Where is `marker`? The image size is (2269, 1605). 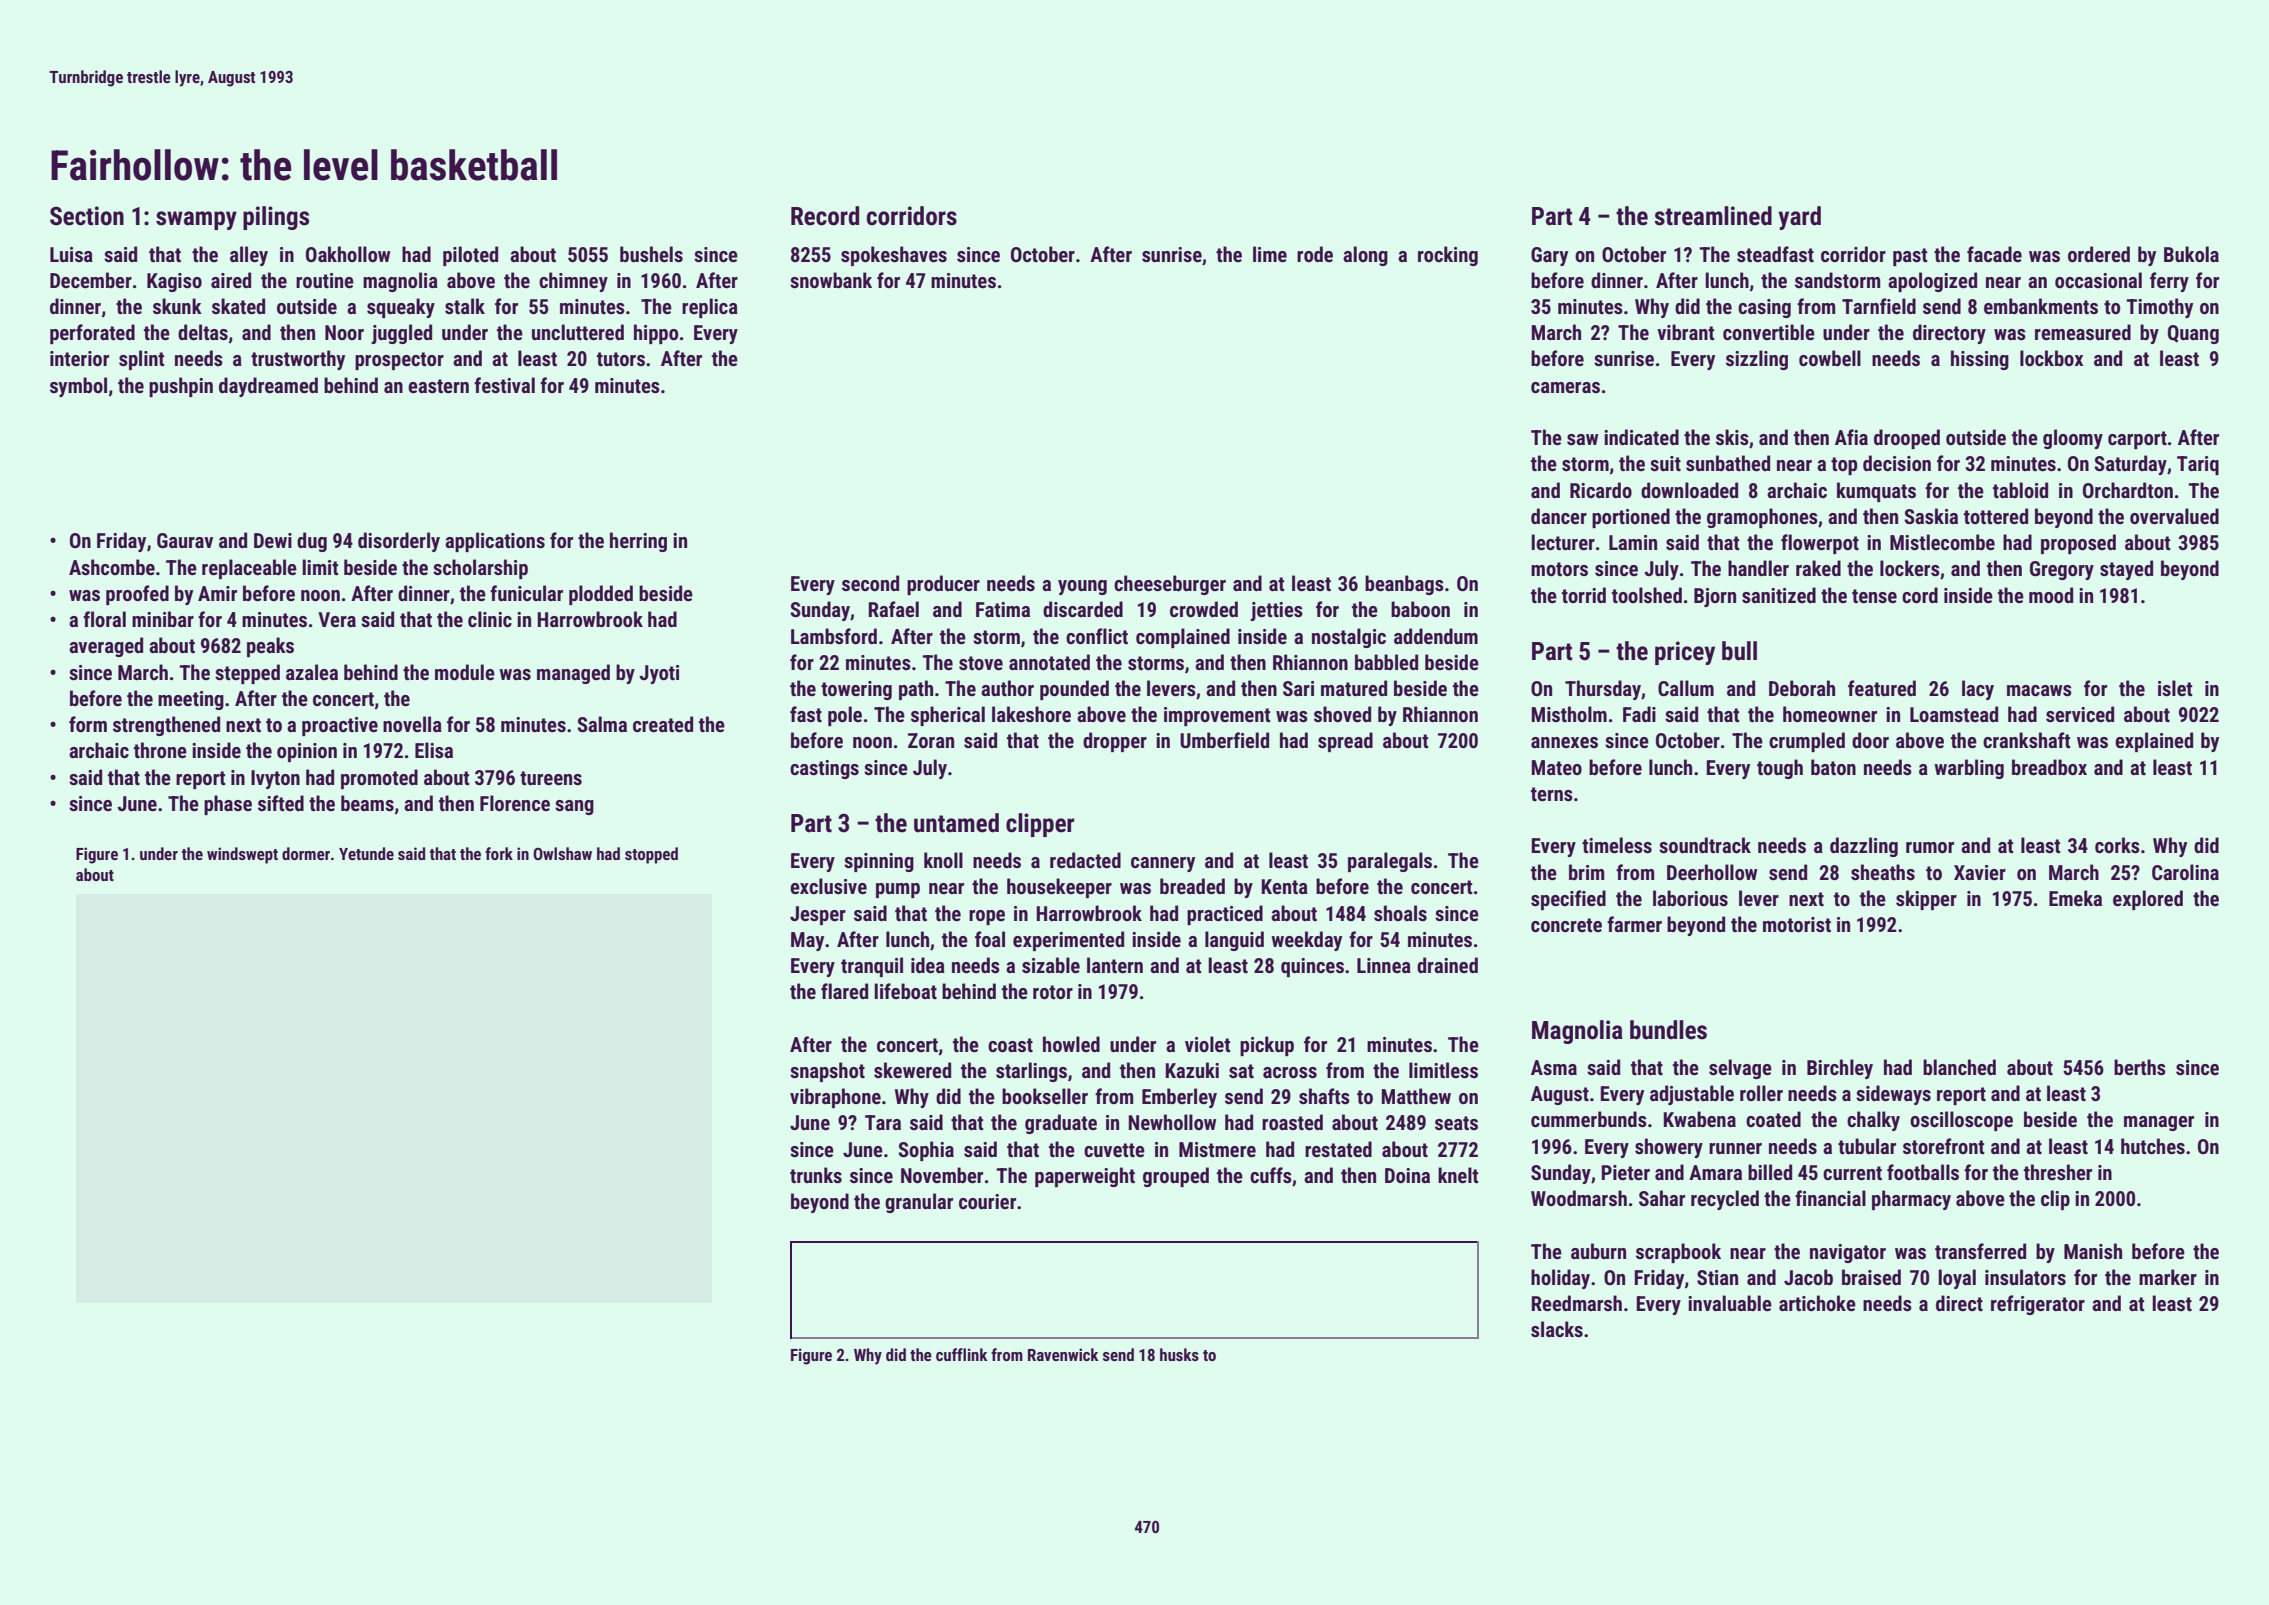 marker is located at coordinates (2168, 1277).
